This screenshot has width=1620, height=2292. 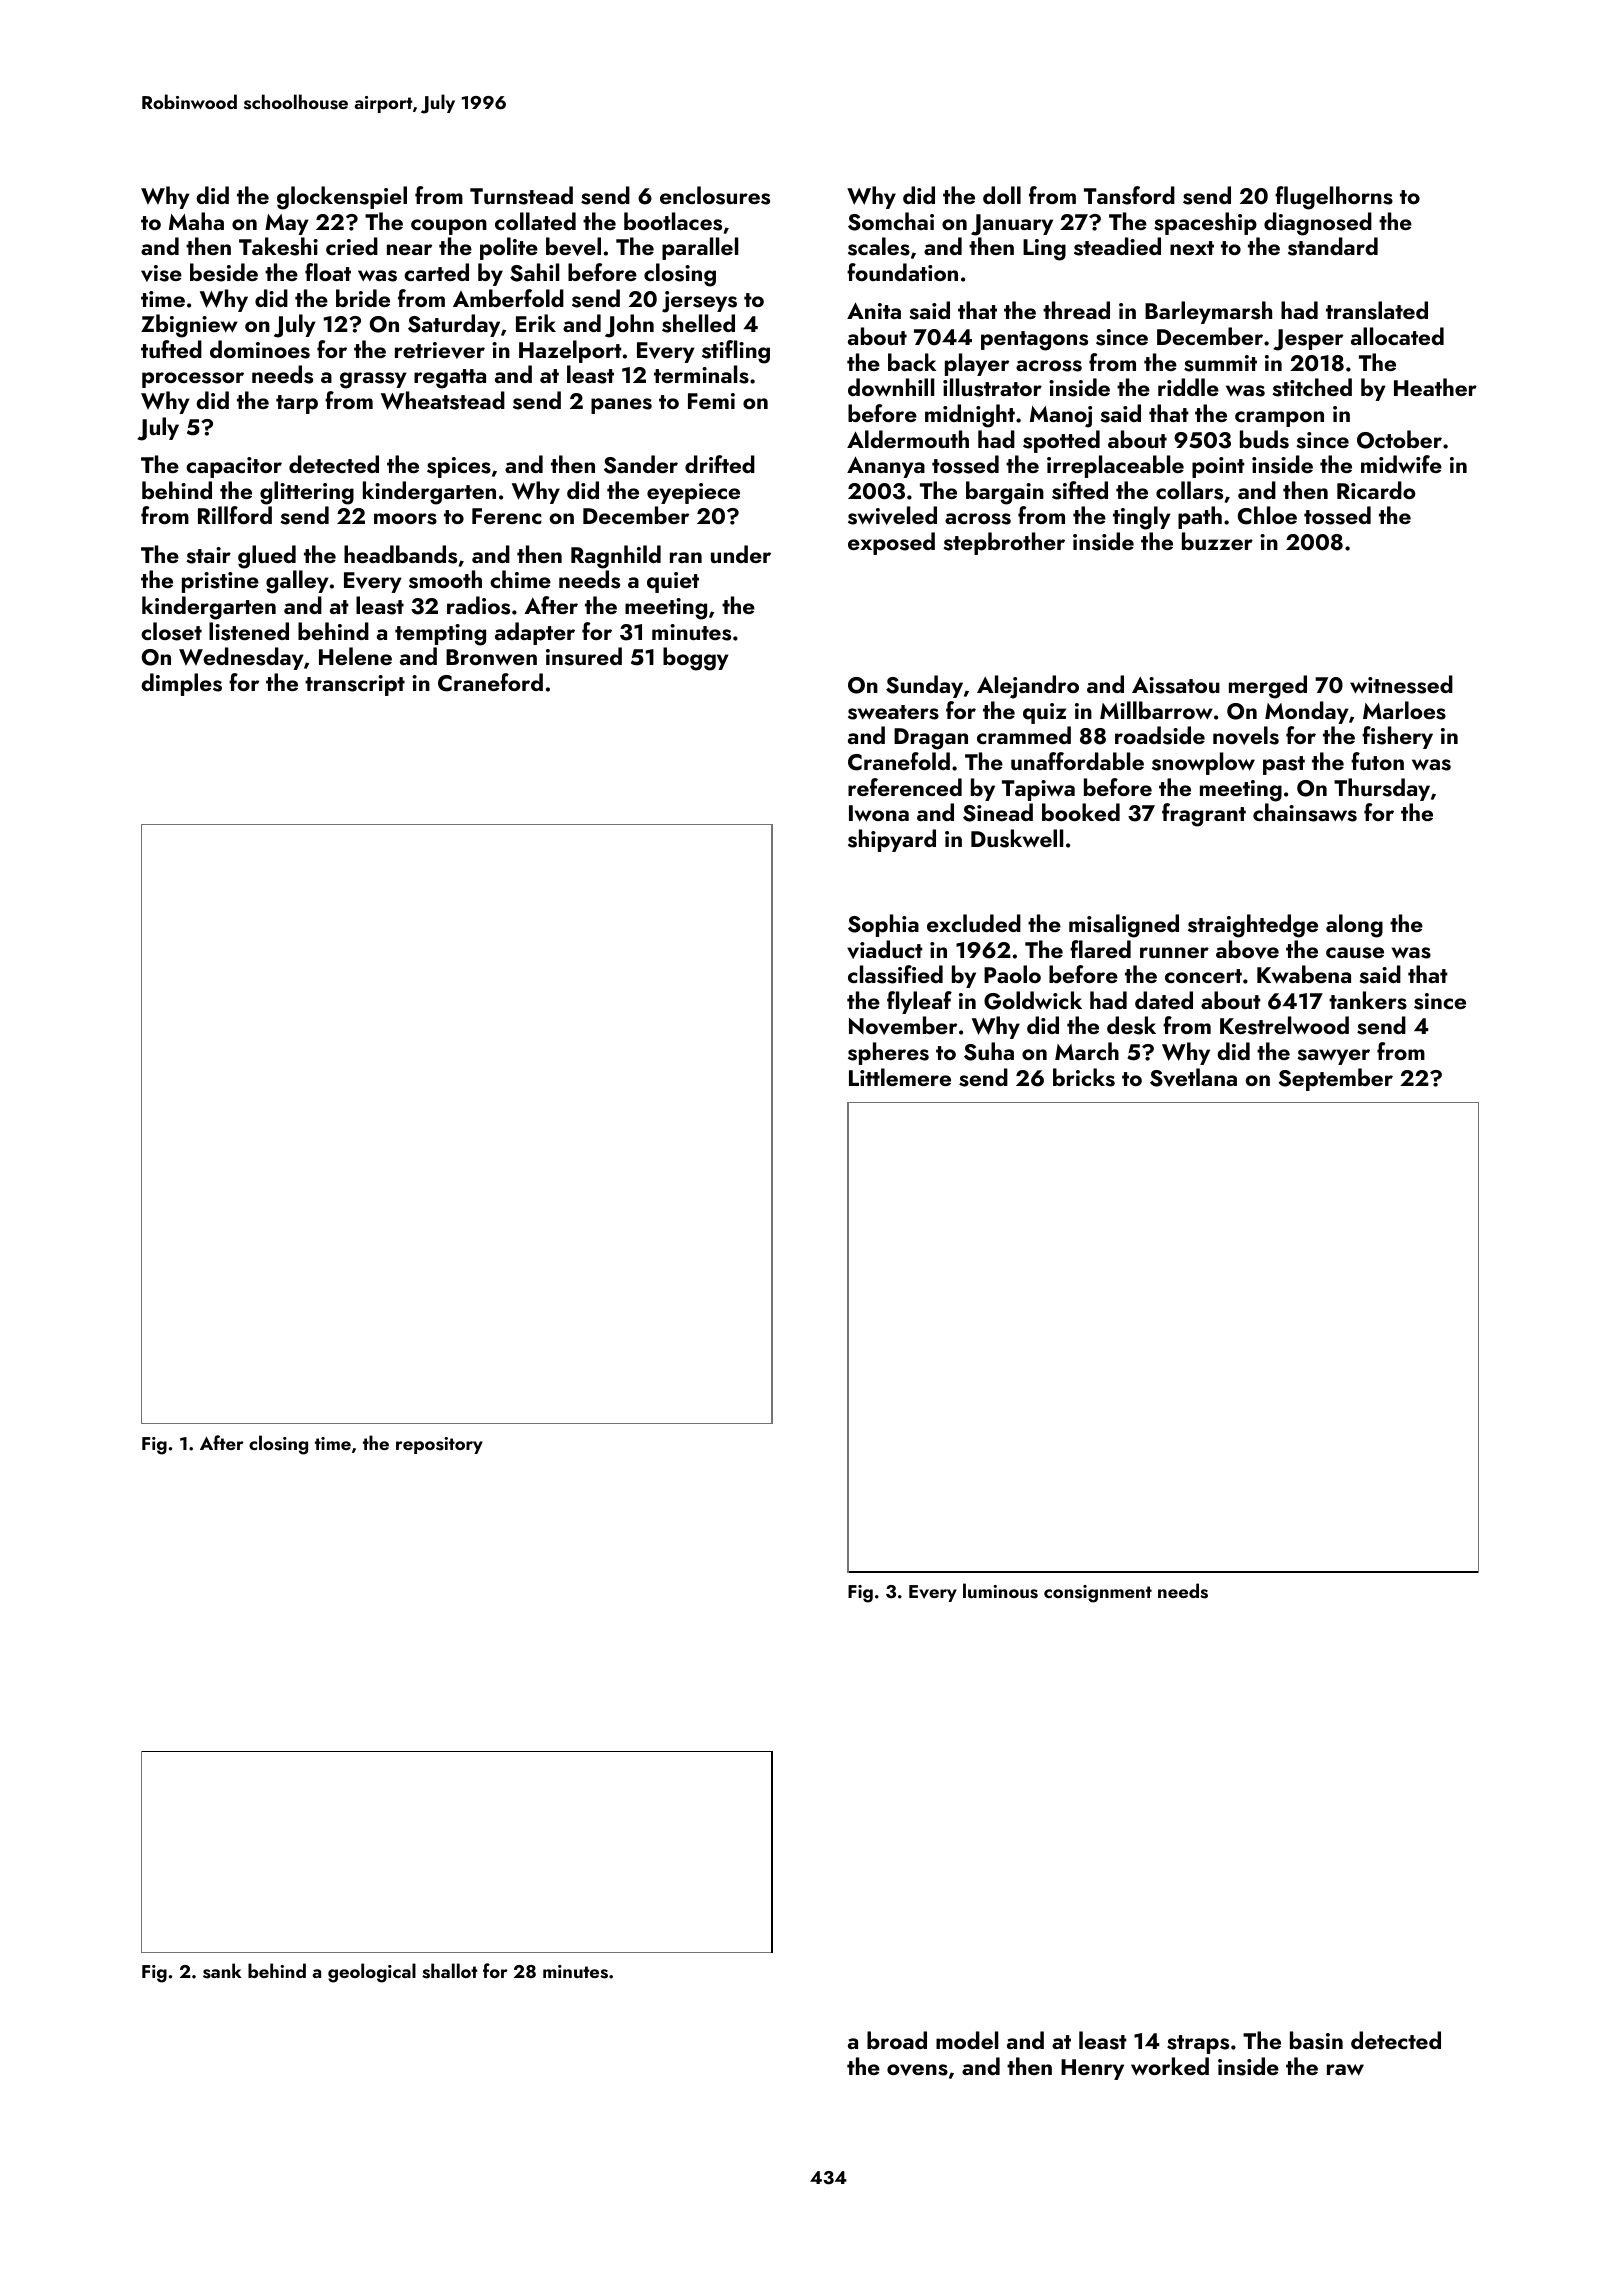 What do you see at coordinates (1176, 685) in the screenshot?
I see `Aissatou` at bounding box center [1176, 685].
